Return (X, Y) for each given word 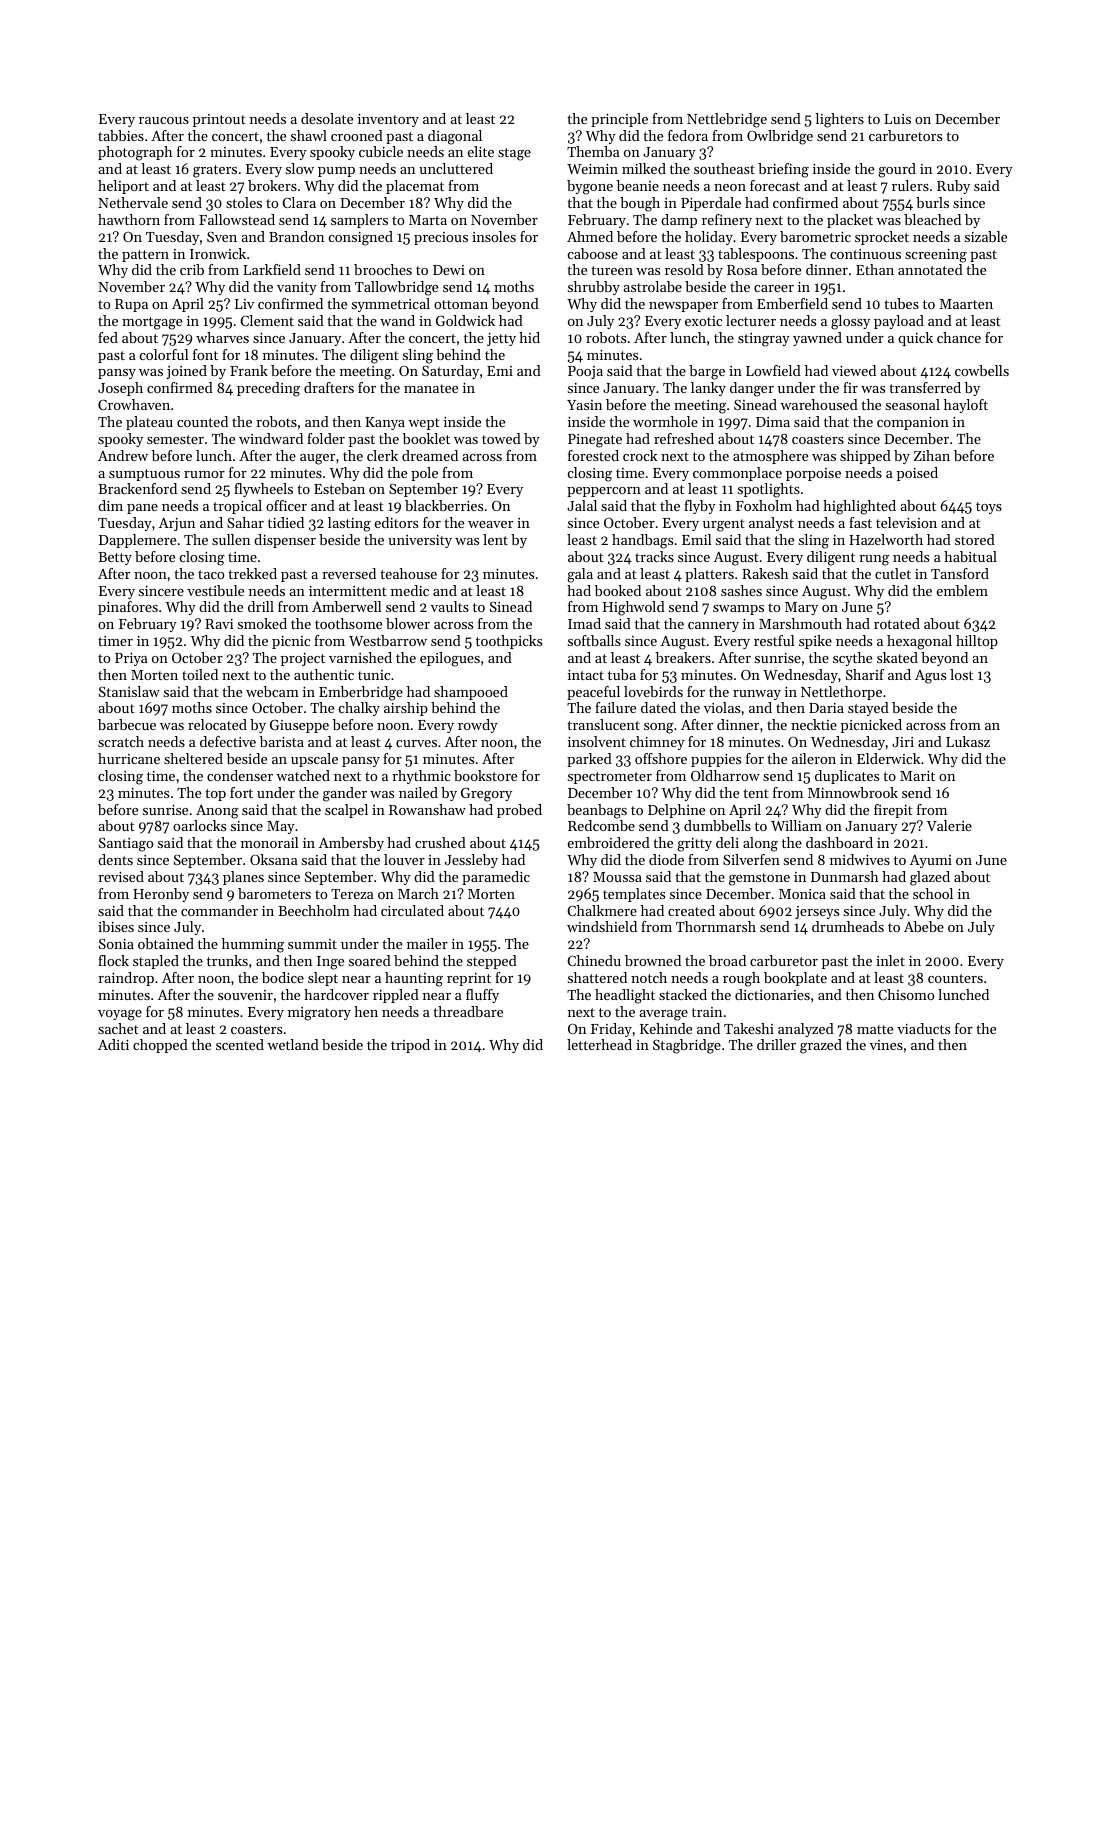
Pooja (585, 372)
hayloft (966, 406)
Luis (897, 119)
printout (219, 120)
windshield (602, 926)
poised (917, 474)
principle (619, 120)
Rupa (131, 305)
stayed (868, 709)
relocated (217, 724)
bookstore (485, 775)
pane (142, 509)
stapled (156, 962)
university (420, 541)
